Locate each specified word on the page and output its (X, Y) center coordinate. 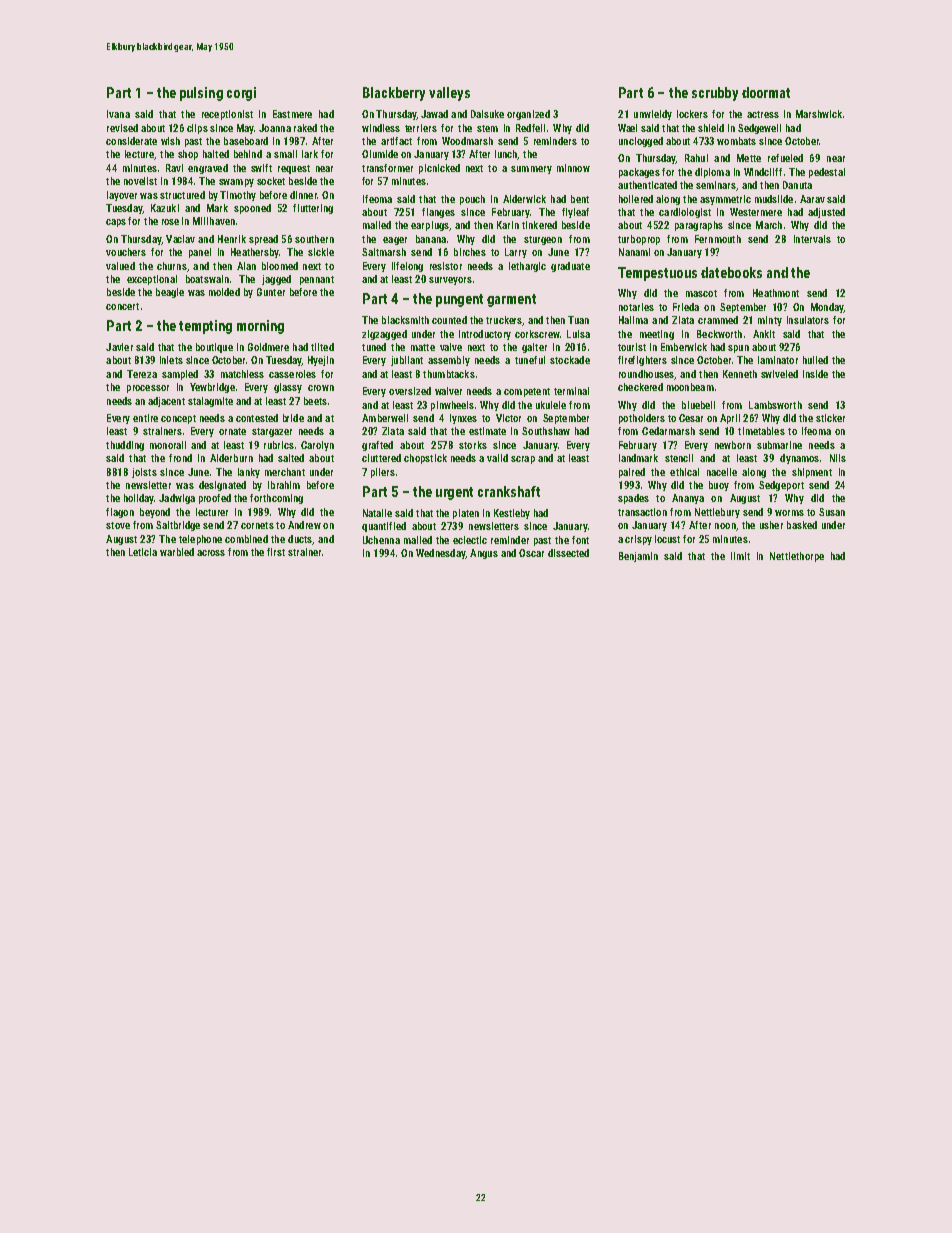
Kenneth (740, 374)
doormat (766, 92)
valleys (449, 94)
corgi (241, 94)
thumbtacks (449, 374)
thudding (125, 446)
